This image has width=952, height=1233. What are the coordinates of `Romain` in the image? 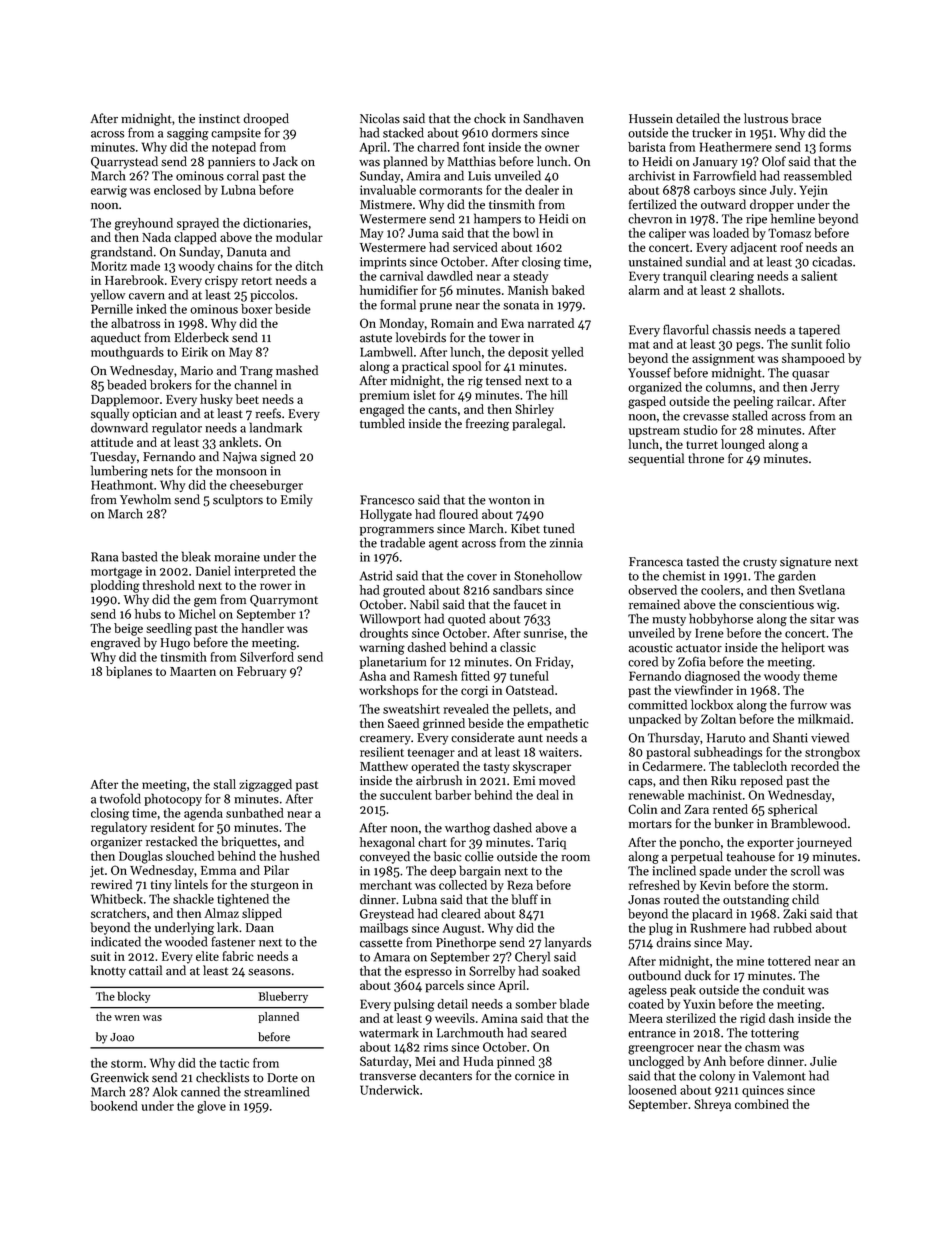 It's located at (452, 323).
